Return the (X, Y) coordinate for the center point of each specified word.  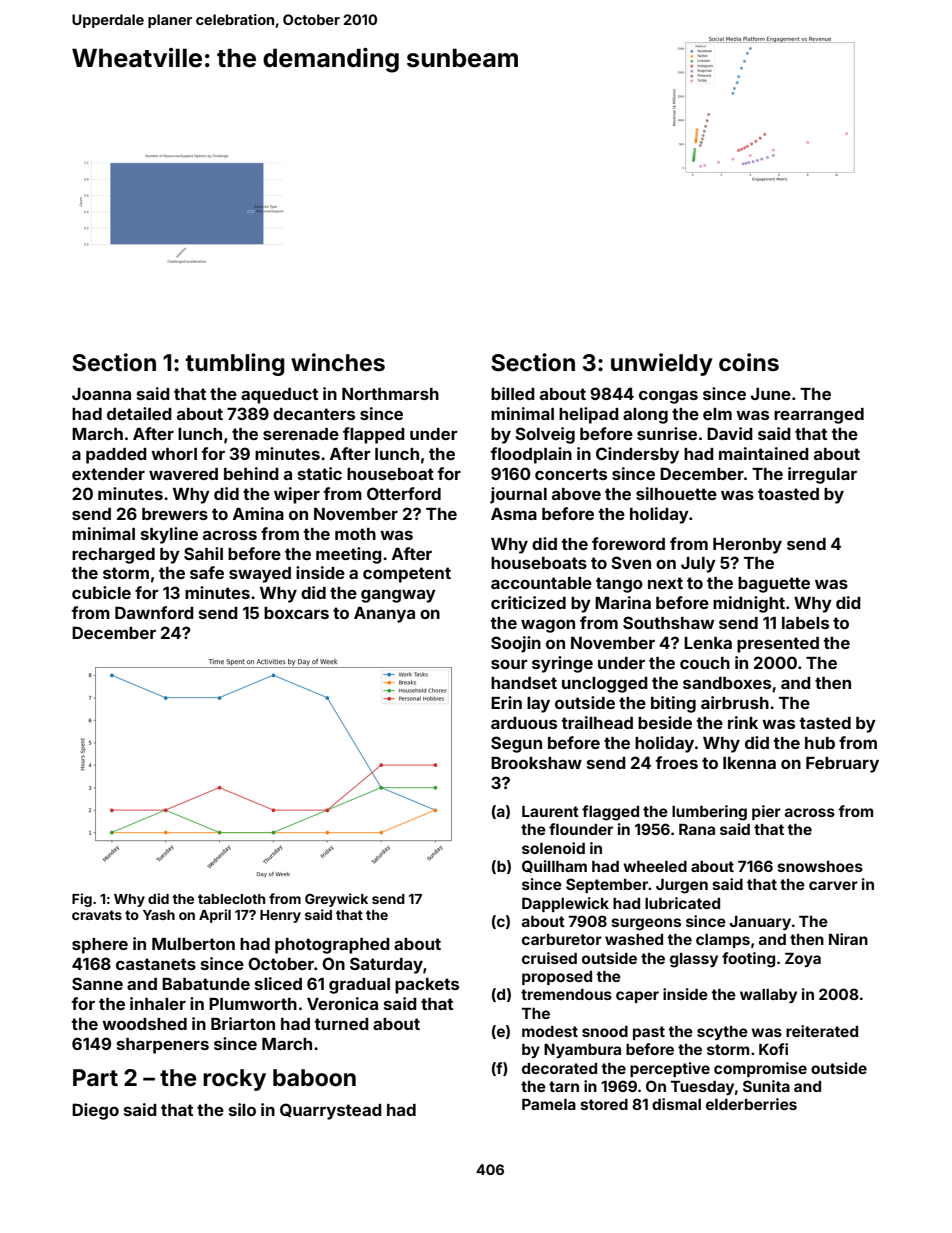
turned (341, 1024)
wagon (548, 626)
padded (116, 456)
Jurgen (682, 886)
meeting (349, 555)
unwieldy (662, 364)
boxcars (296, 613)
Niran (848, 939)
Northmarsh (390, 394)
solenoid (553, 848)
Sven (631, 562)
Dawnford (154, 612)
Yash (159, 915)
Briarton (243, 1023)
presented (778, 645)
